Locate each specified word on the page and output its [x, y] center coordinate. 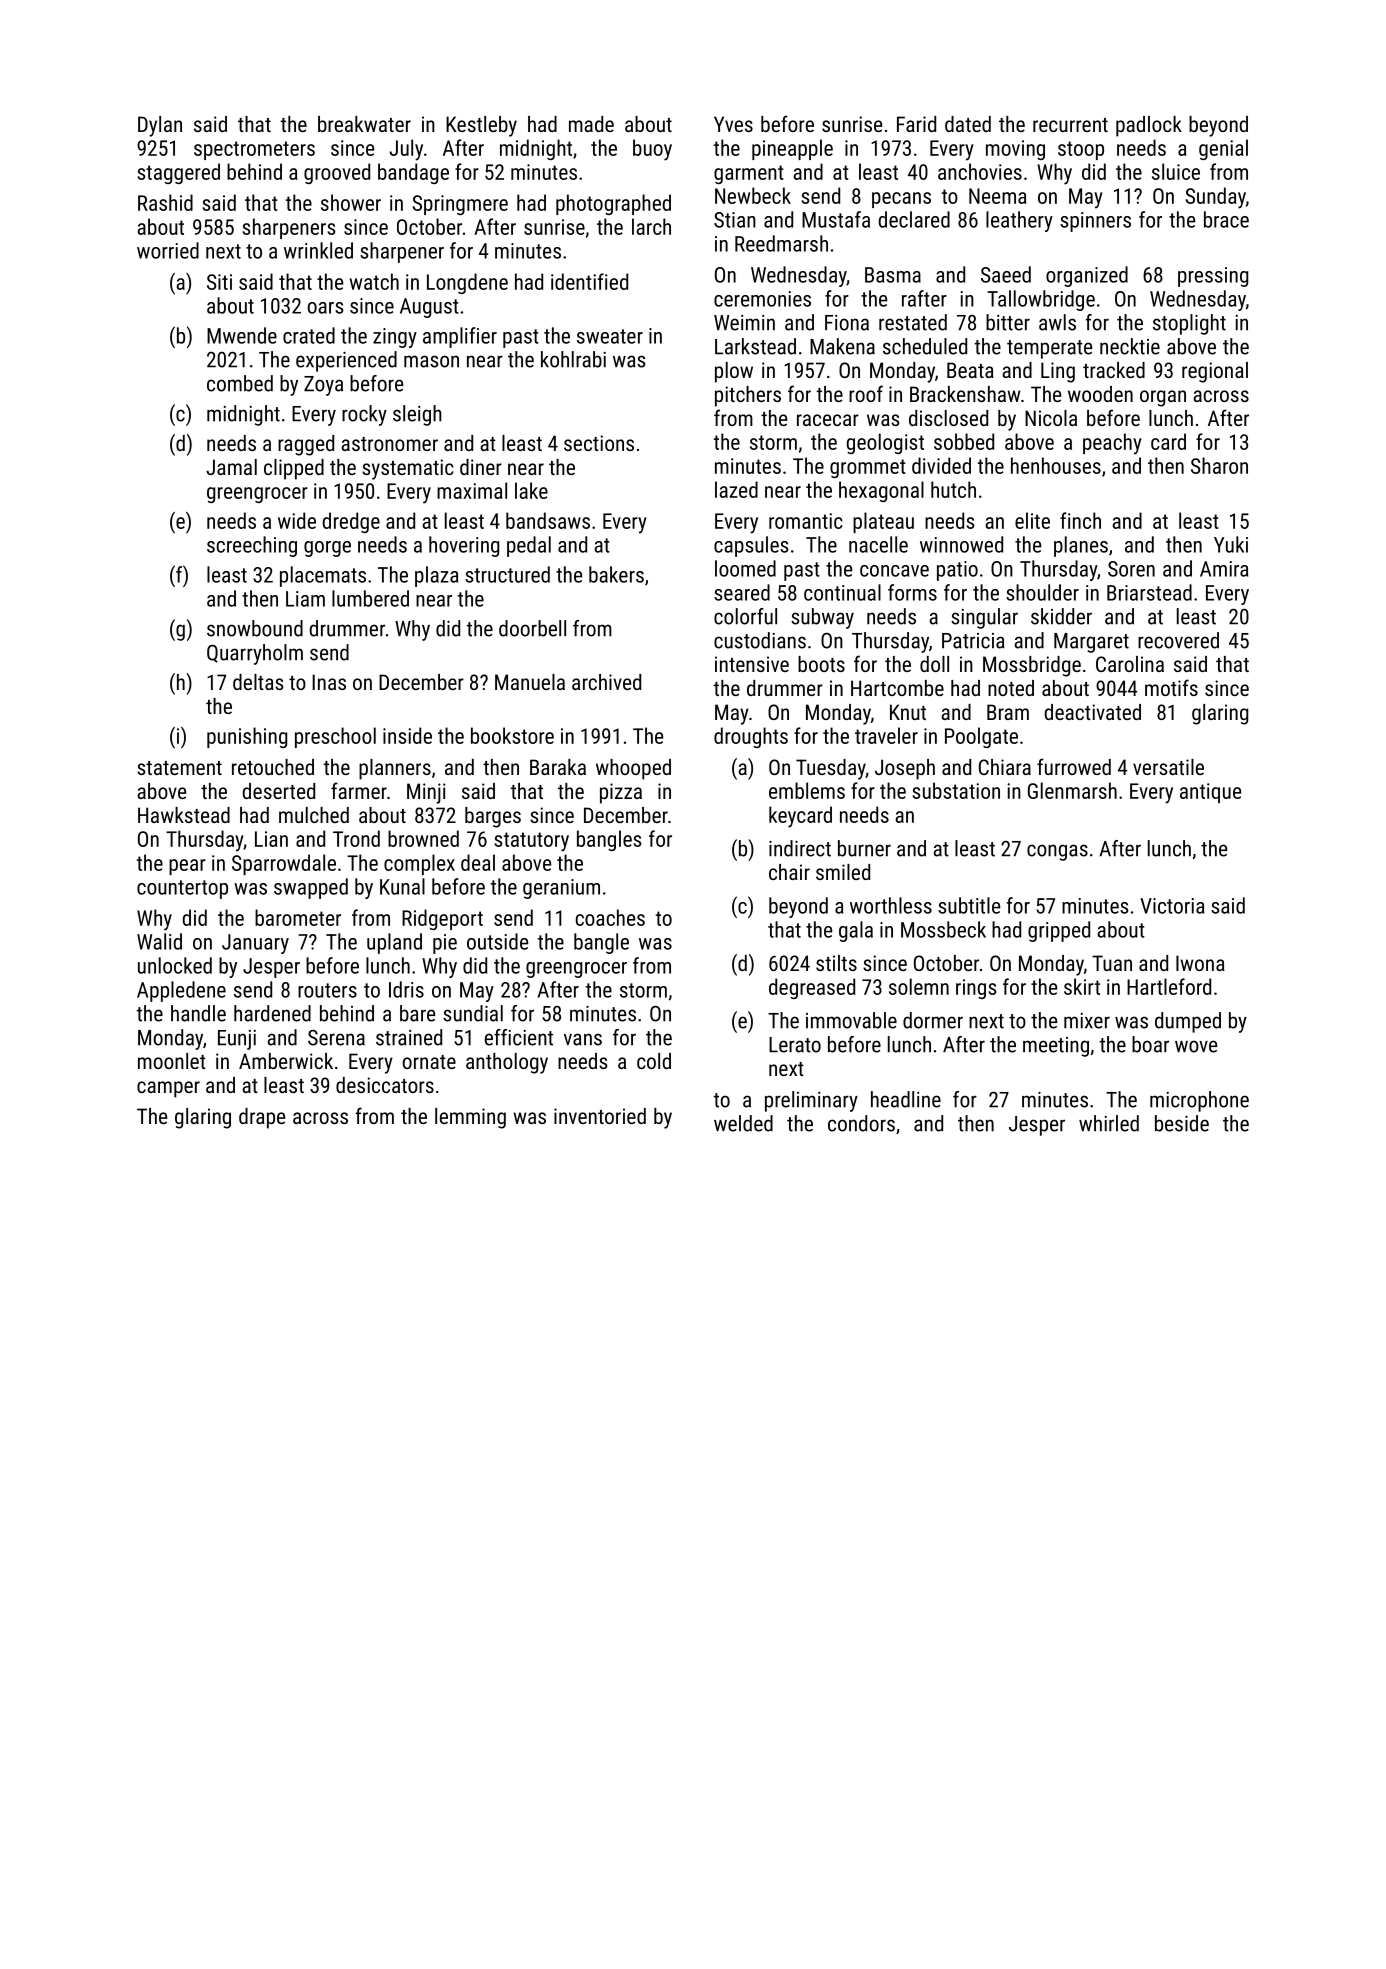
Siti [219, 282]
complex [419, 864]
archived [606, 682]
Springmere [460, 205]
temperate [1049, 349]
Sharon [1219, 465]
